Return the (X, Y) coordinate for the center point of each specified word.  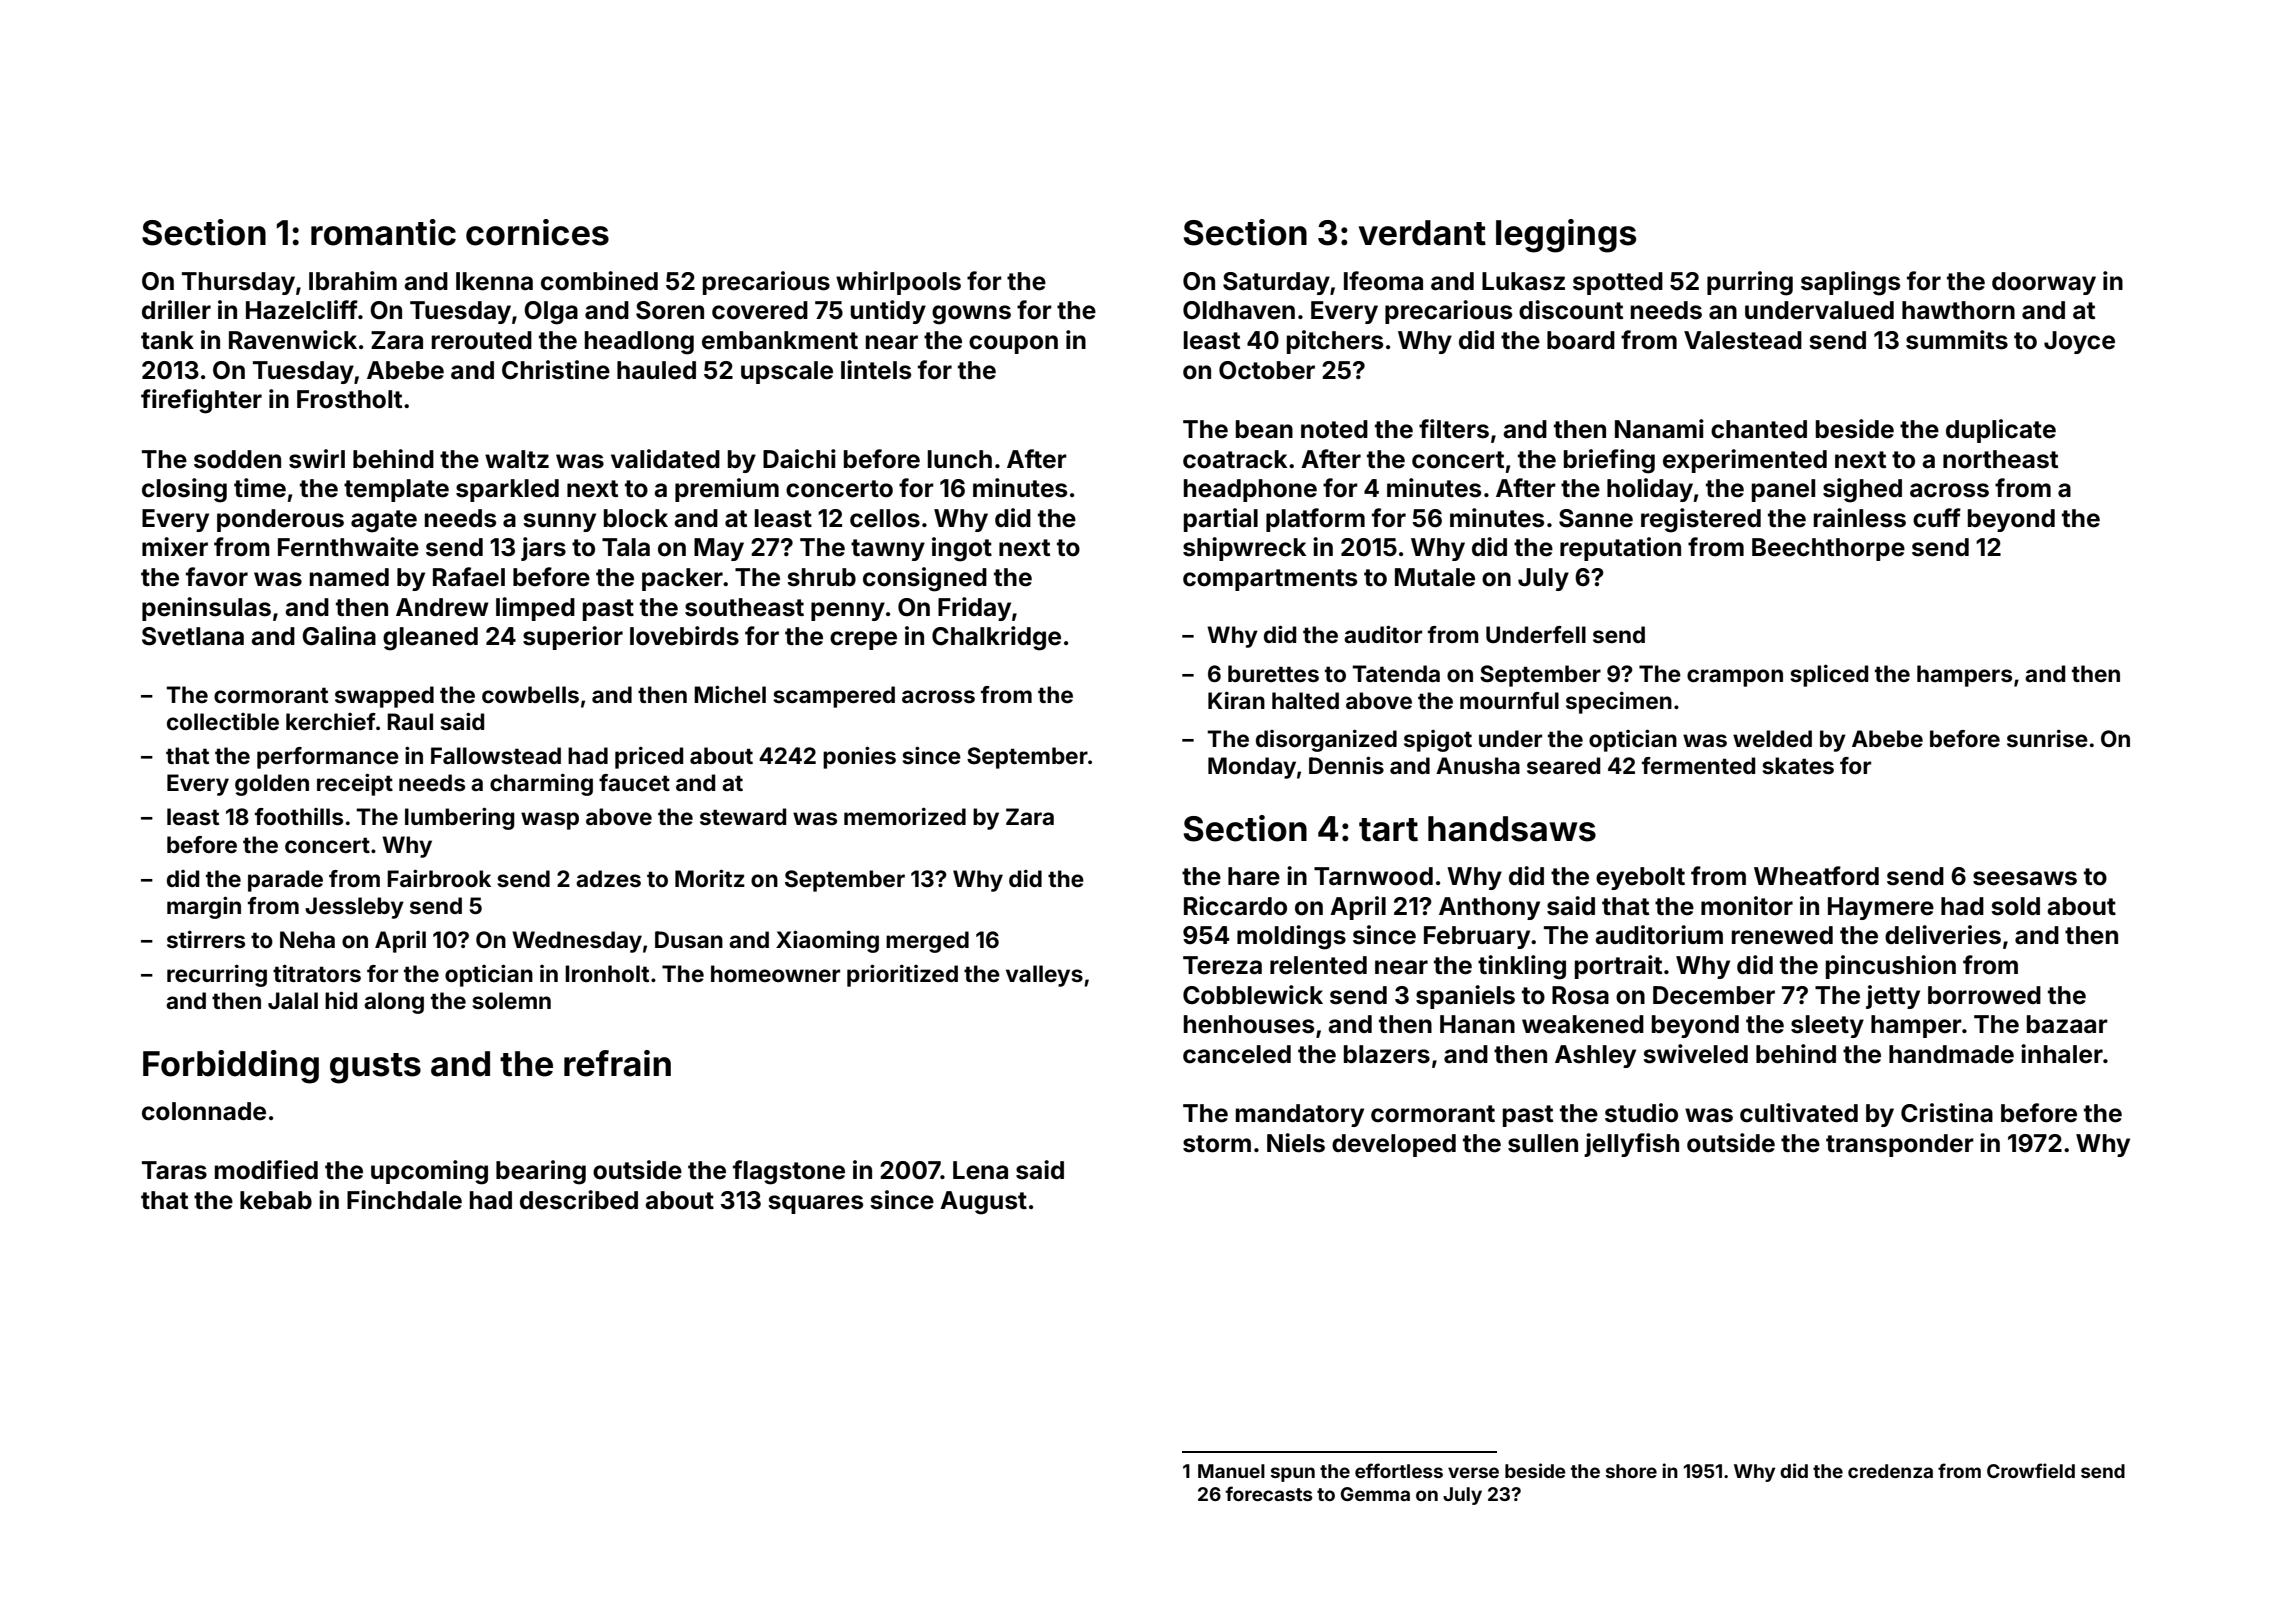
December (1714, 995)
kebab (276, 1200)
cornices (537, 232)
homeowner (775, 973)
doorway (2044, 283)
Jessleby (354, 908)
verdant (1422, 233)
